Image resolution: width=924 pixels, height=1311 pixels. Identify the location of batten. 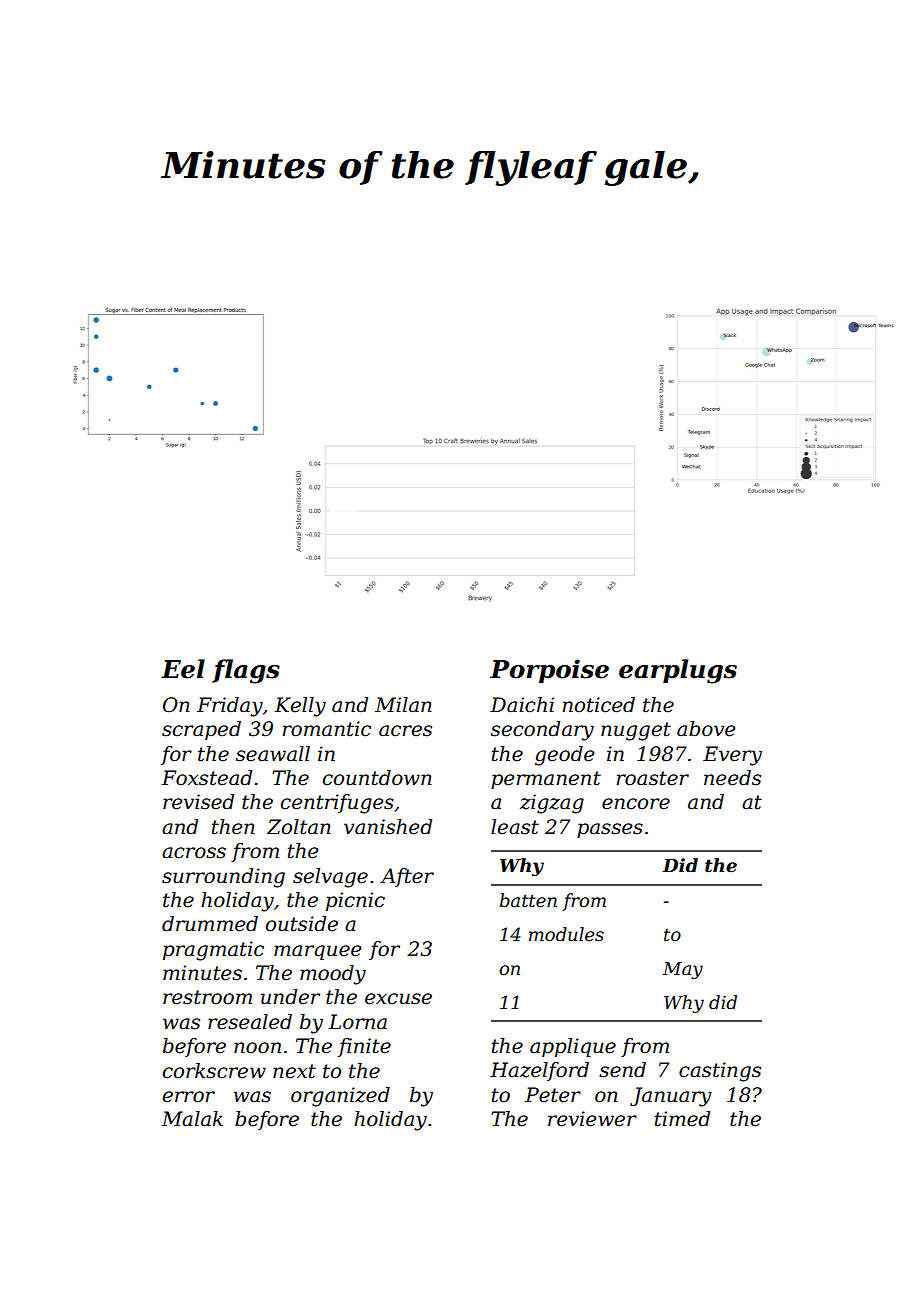
(528, 900).
